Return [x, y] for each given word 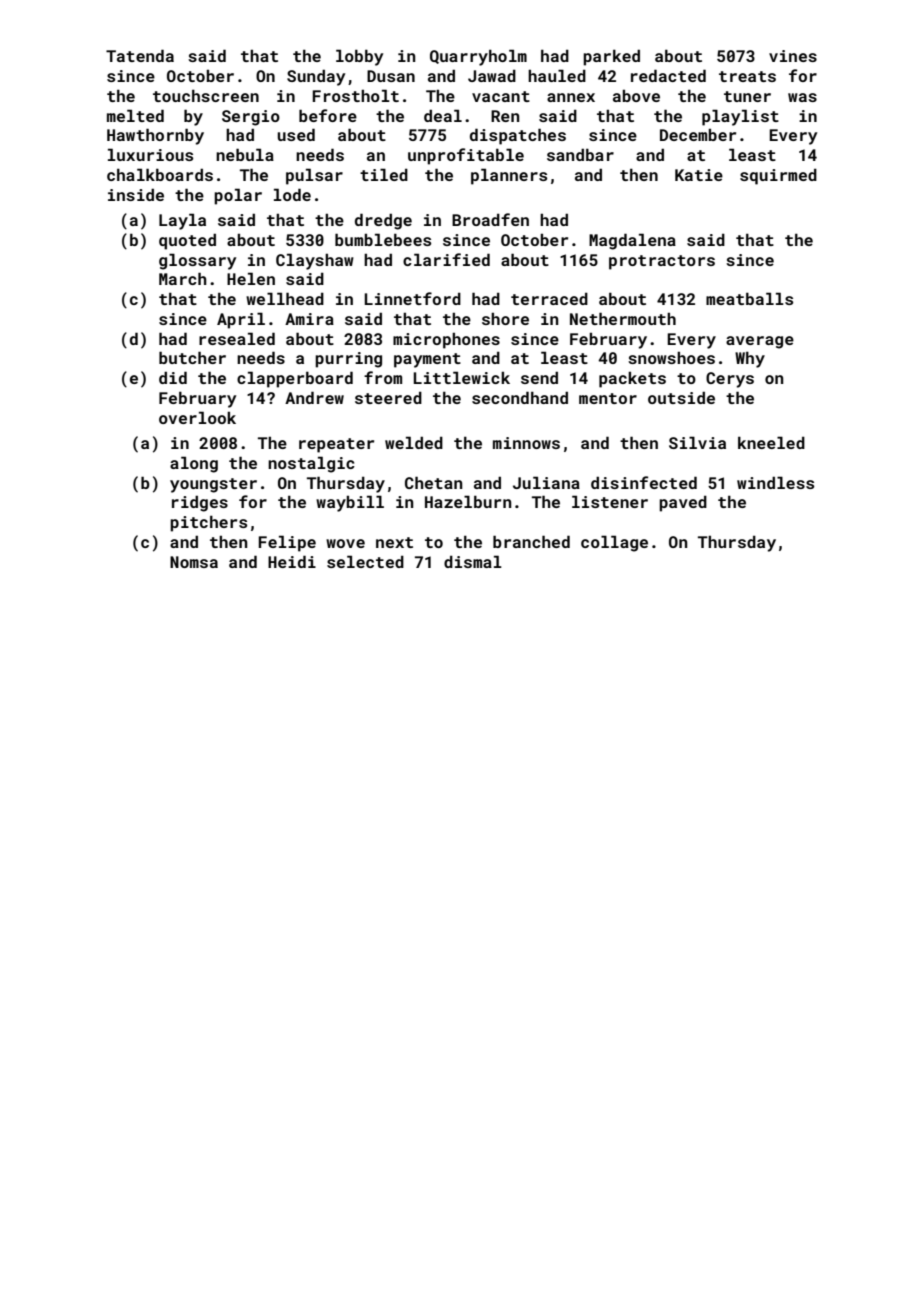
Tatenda [140, 55]
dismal [473, 561]
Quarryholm [478, 57]
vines [793, 56]
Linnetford [413, 298]
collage [614, 543]
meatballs [749, 298]
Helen [251, 278]
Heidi [292, 561]
